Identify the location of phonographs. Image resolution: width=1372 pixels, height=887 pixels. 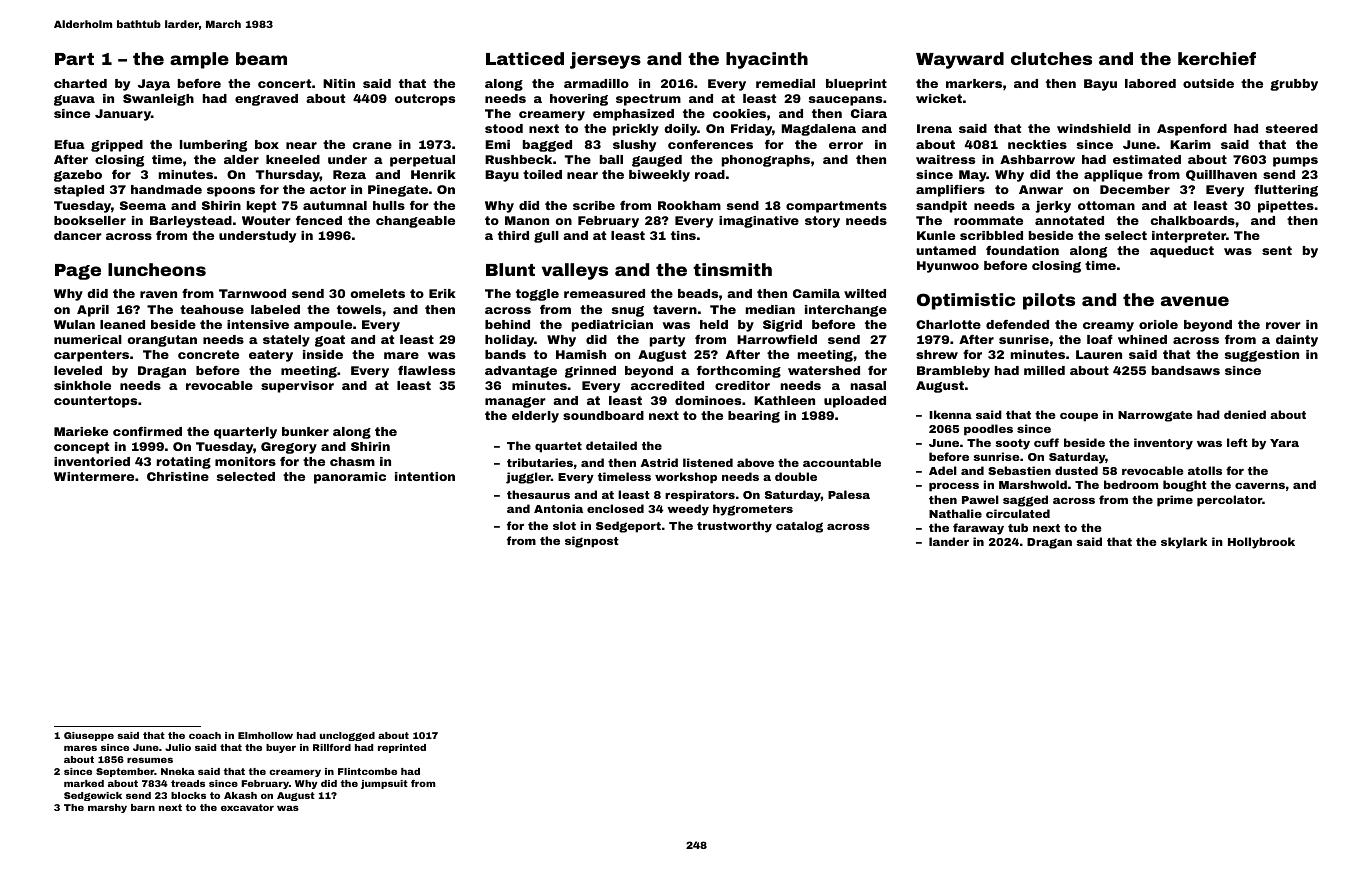
(766, 161).
